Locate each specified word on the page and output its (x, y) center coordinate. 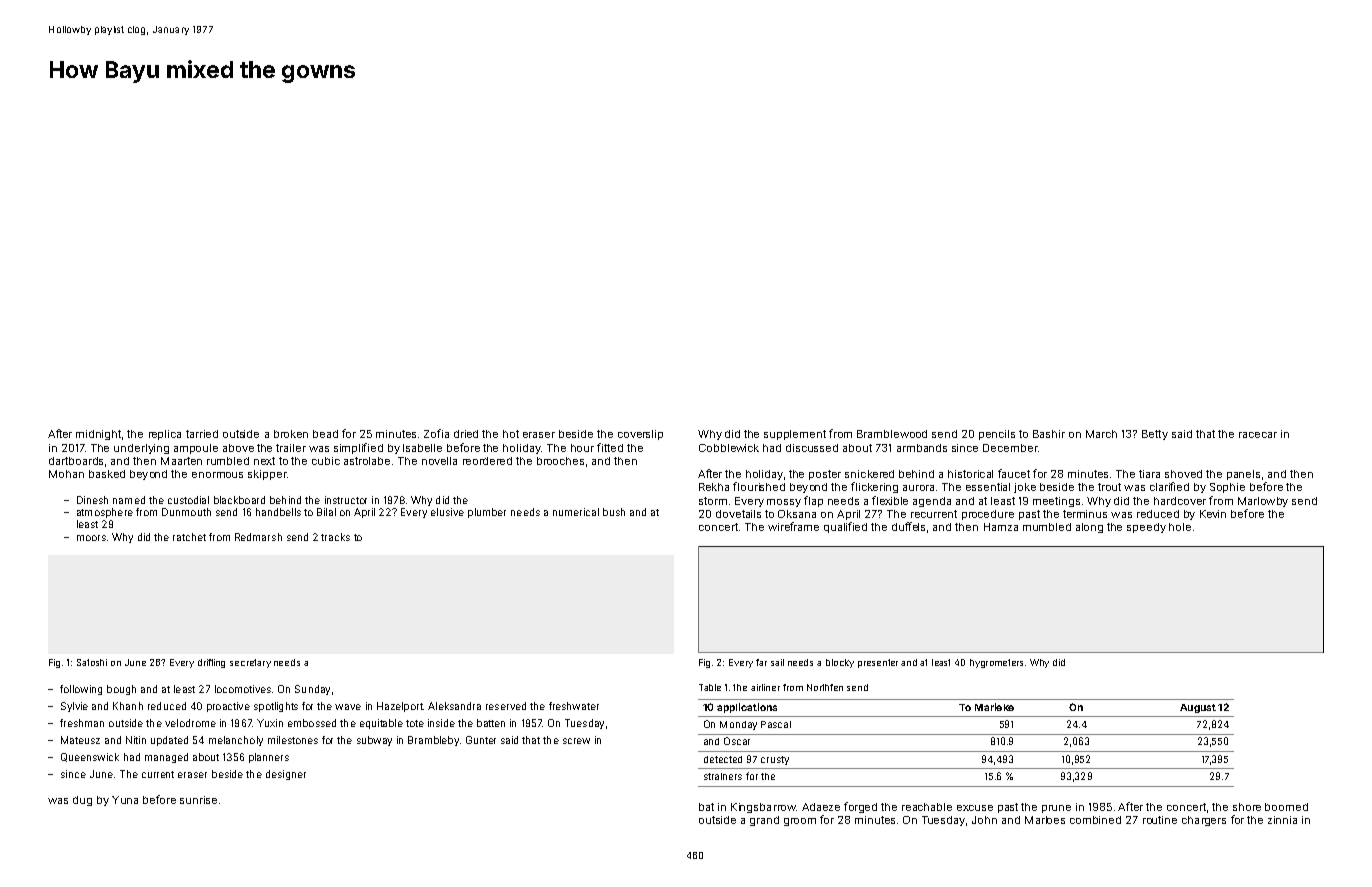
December (1010, 448)
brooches (560, 461)
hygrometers (996, 663)
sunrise (198, 800)
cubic (326, 461)
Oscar (737, 741)
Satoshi (92, 662)
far (761, 662)
